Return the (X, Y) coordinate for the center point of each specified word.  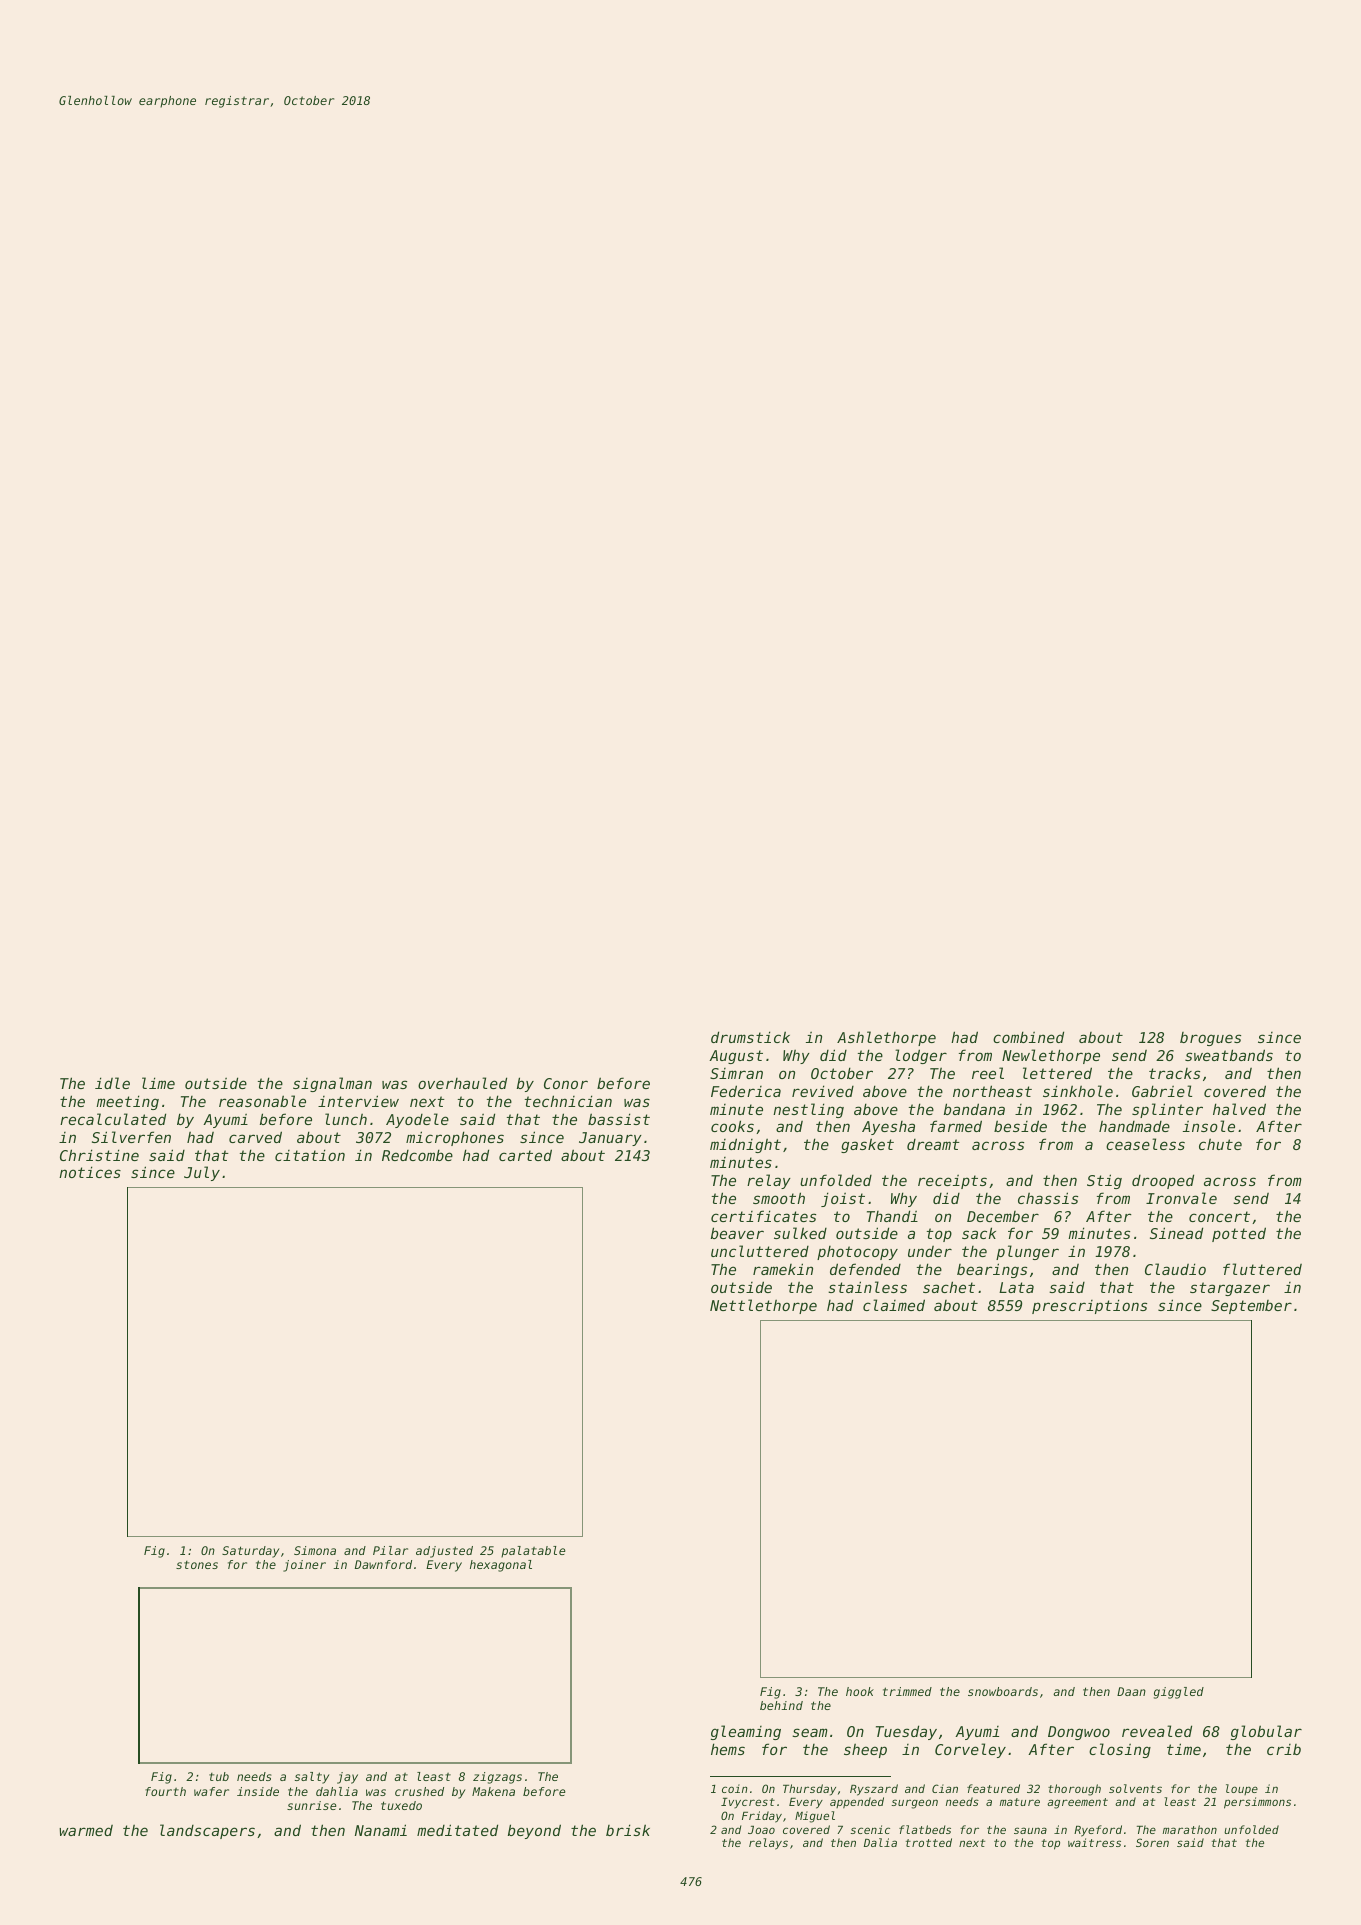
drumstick (750, 1037)
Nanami (381, 1830)
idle (112, 1083)
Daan (1131, 1691)
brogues (1210, 1039)
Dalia (880, 1842)
